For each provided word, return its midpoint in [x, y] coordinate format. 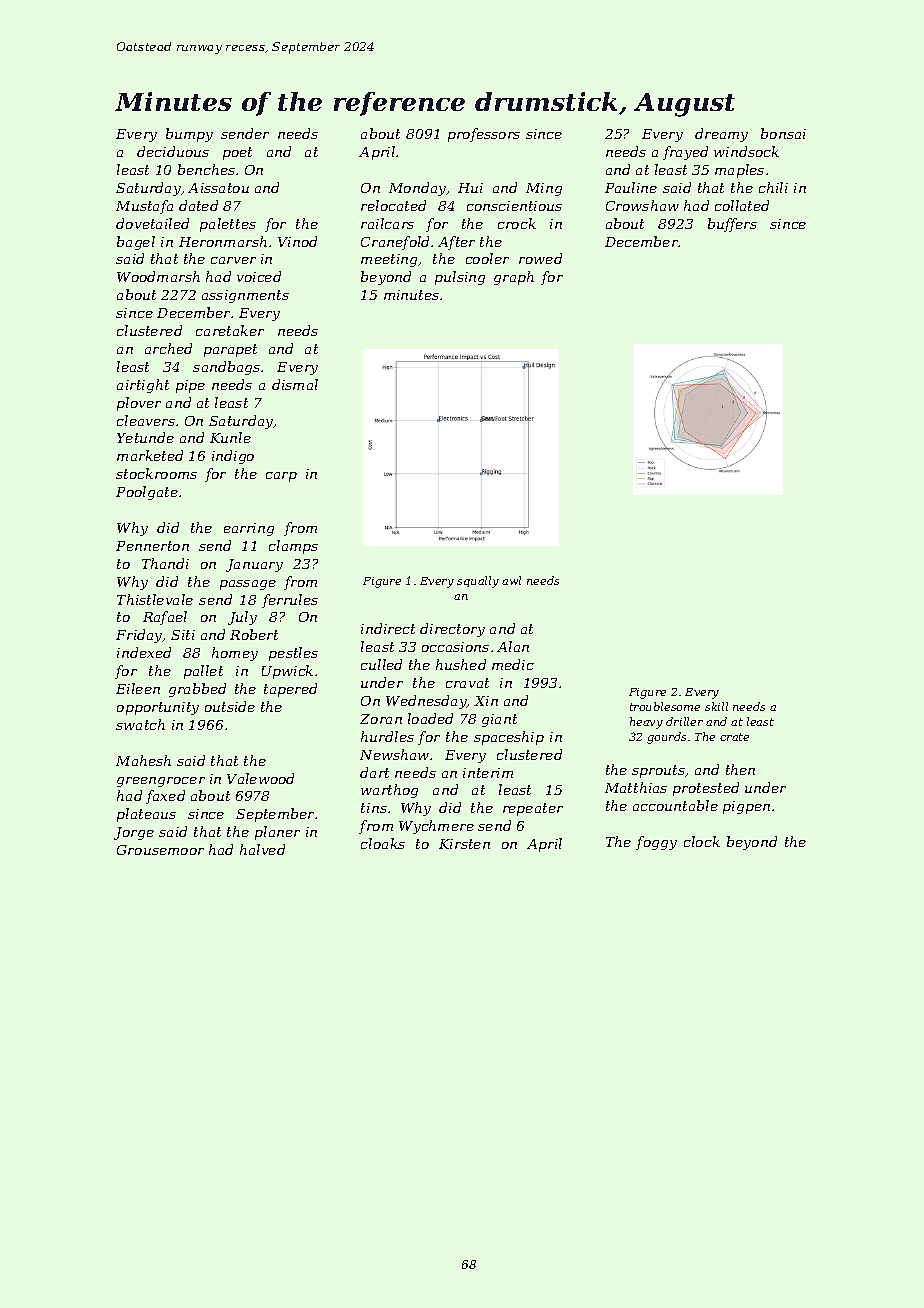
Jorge [134, 833]
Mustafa [144, 207]
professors [484, 135]
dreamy [721, 135]
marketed [150, 455]
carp [281, 477]
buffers [732, 225]
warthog [389, 791]
